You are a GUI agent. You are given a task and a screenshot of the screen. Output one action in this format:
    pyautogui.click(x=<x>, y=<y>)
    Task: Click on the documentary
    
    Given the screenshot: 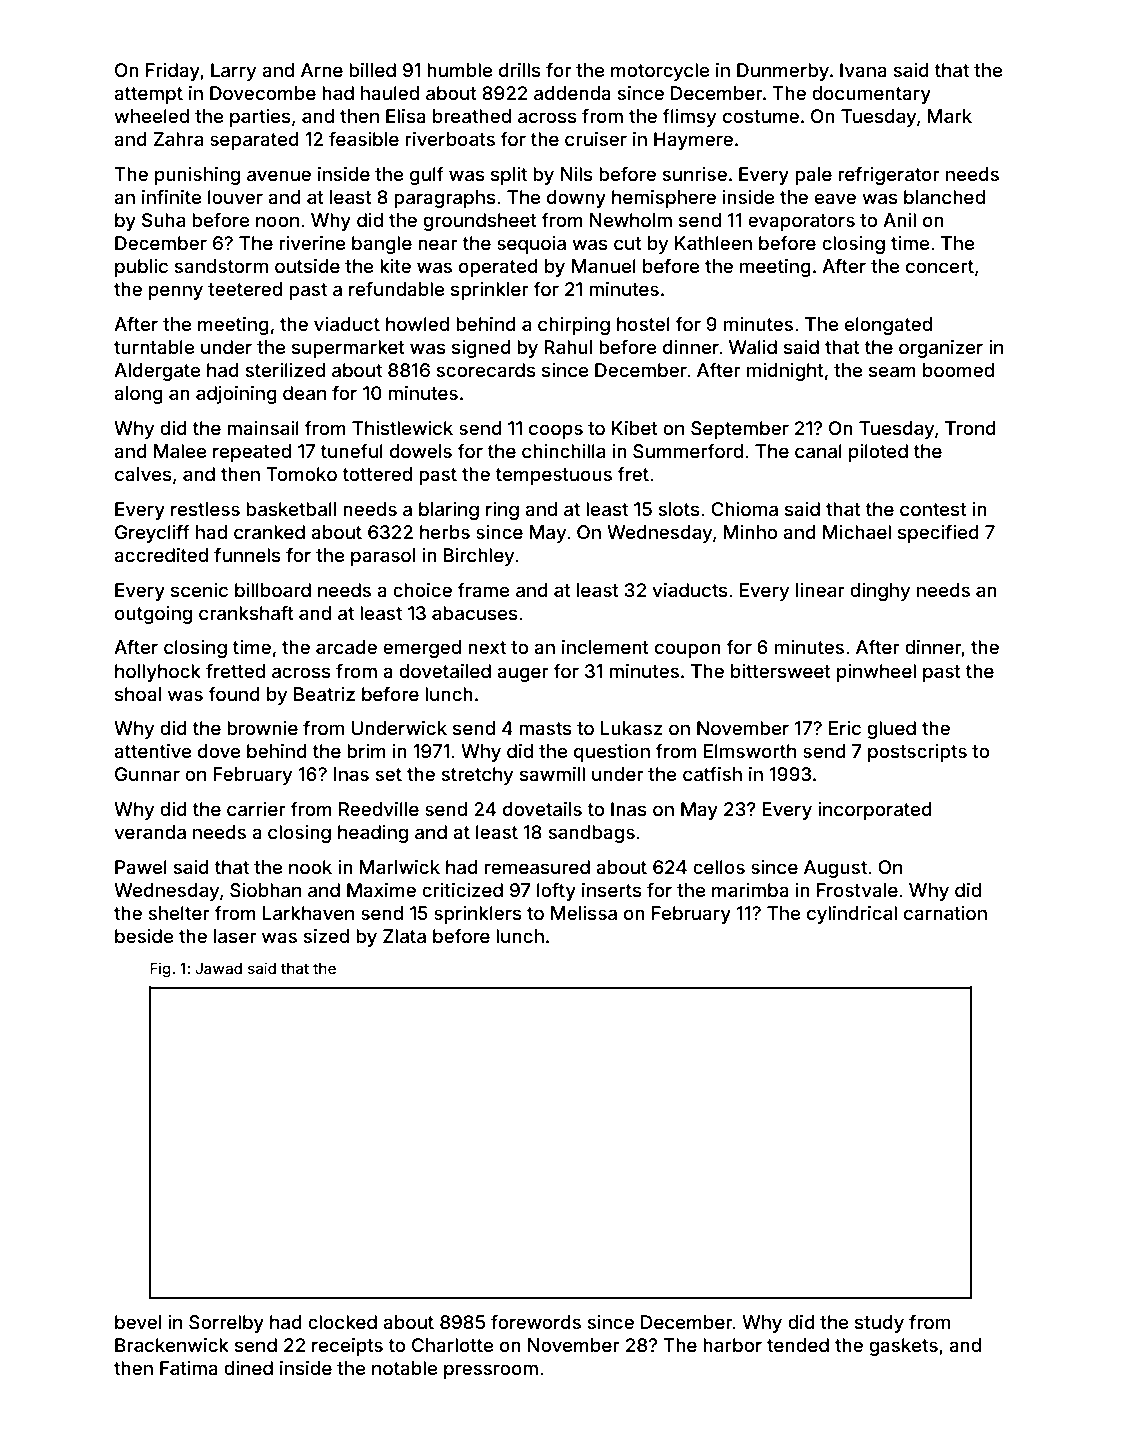 What is the action you would take?
    pyautogui.click(x=871, y=95)
